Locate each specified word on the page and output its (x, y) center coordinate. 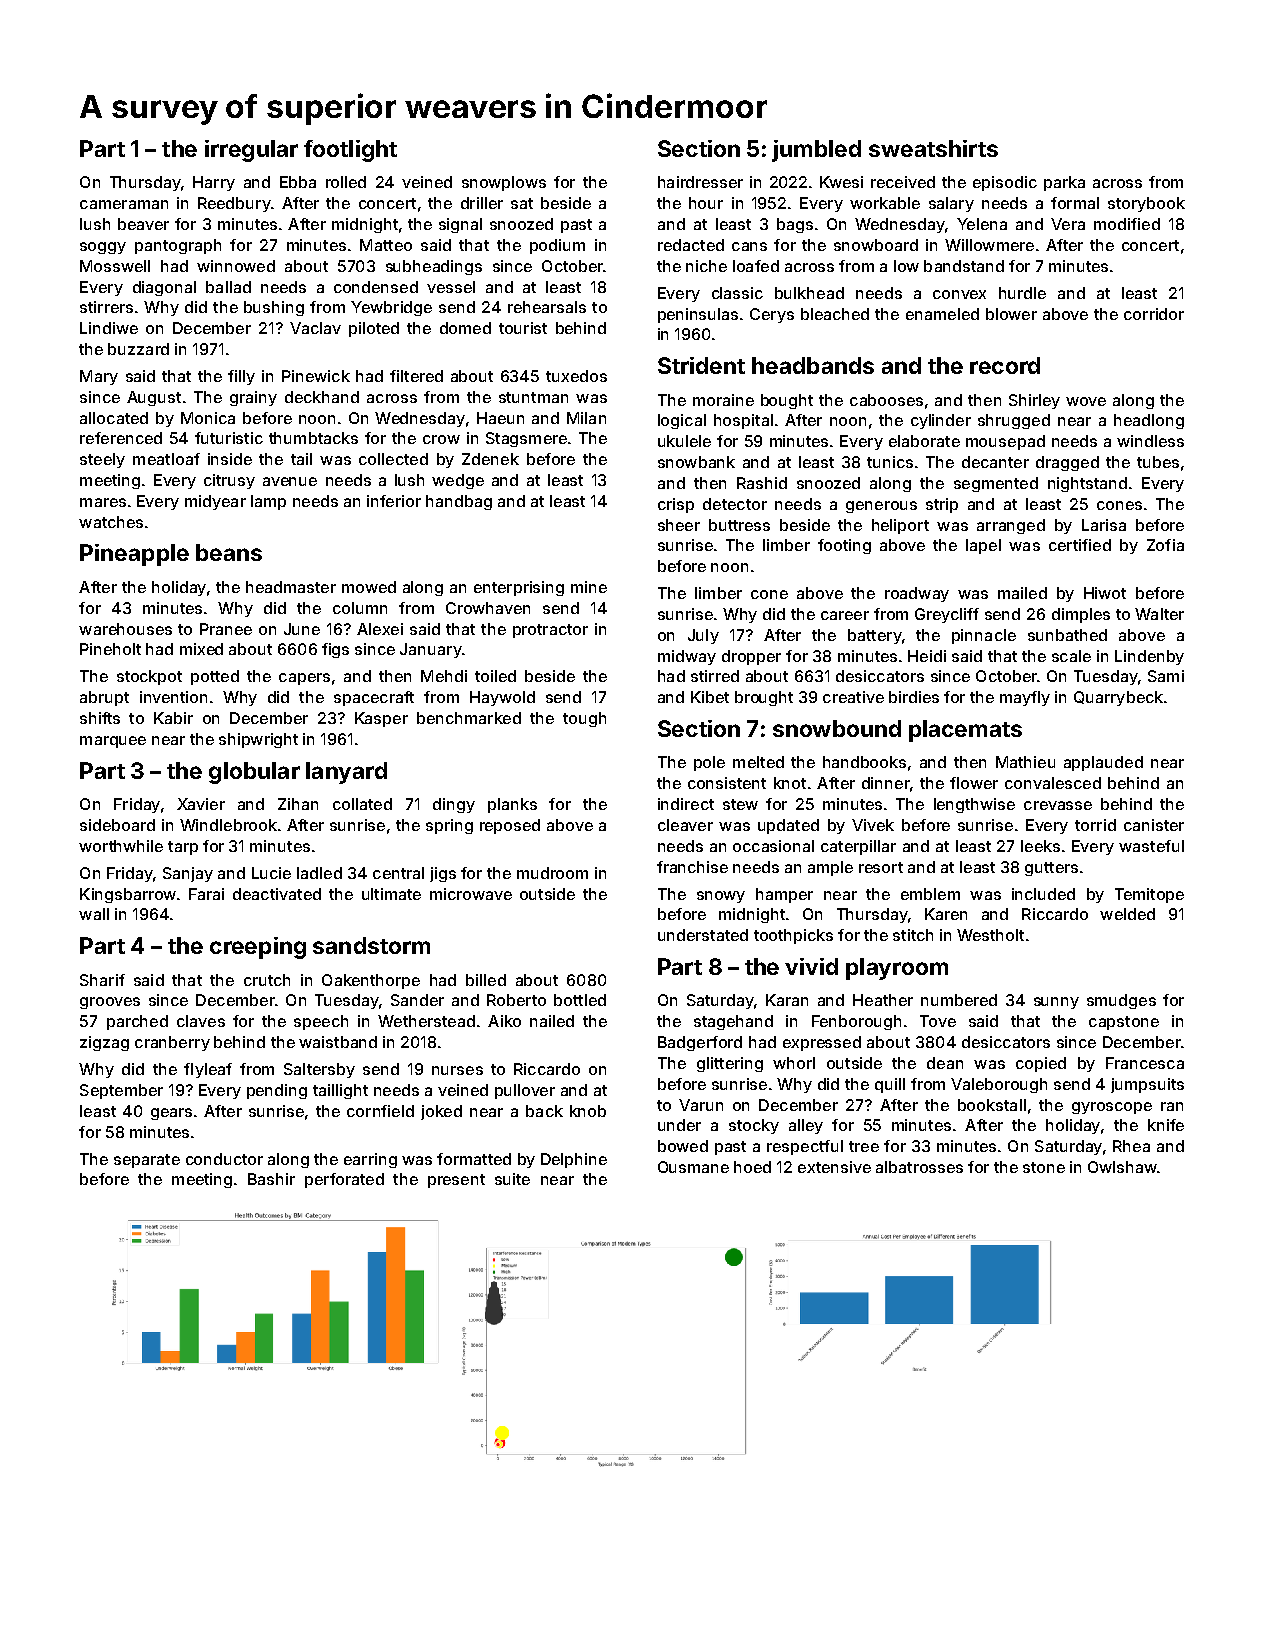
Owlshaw (1122, 1167)
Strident (701, 365)
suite (512, 1179)
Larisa (1104, 525)
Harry (214, 183)
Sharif (102, 980)
